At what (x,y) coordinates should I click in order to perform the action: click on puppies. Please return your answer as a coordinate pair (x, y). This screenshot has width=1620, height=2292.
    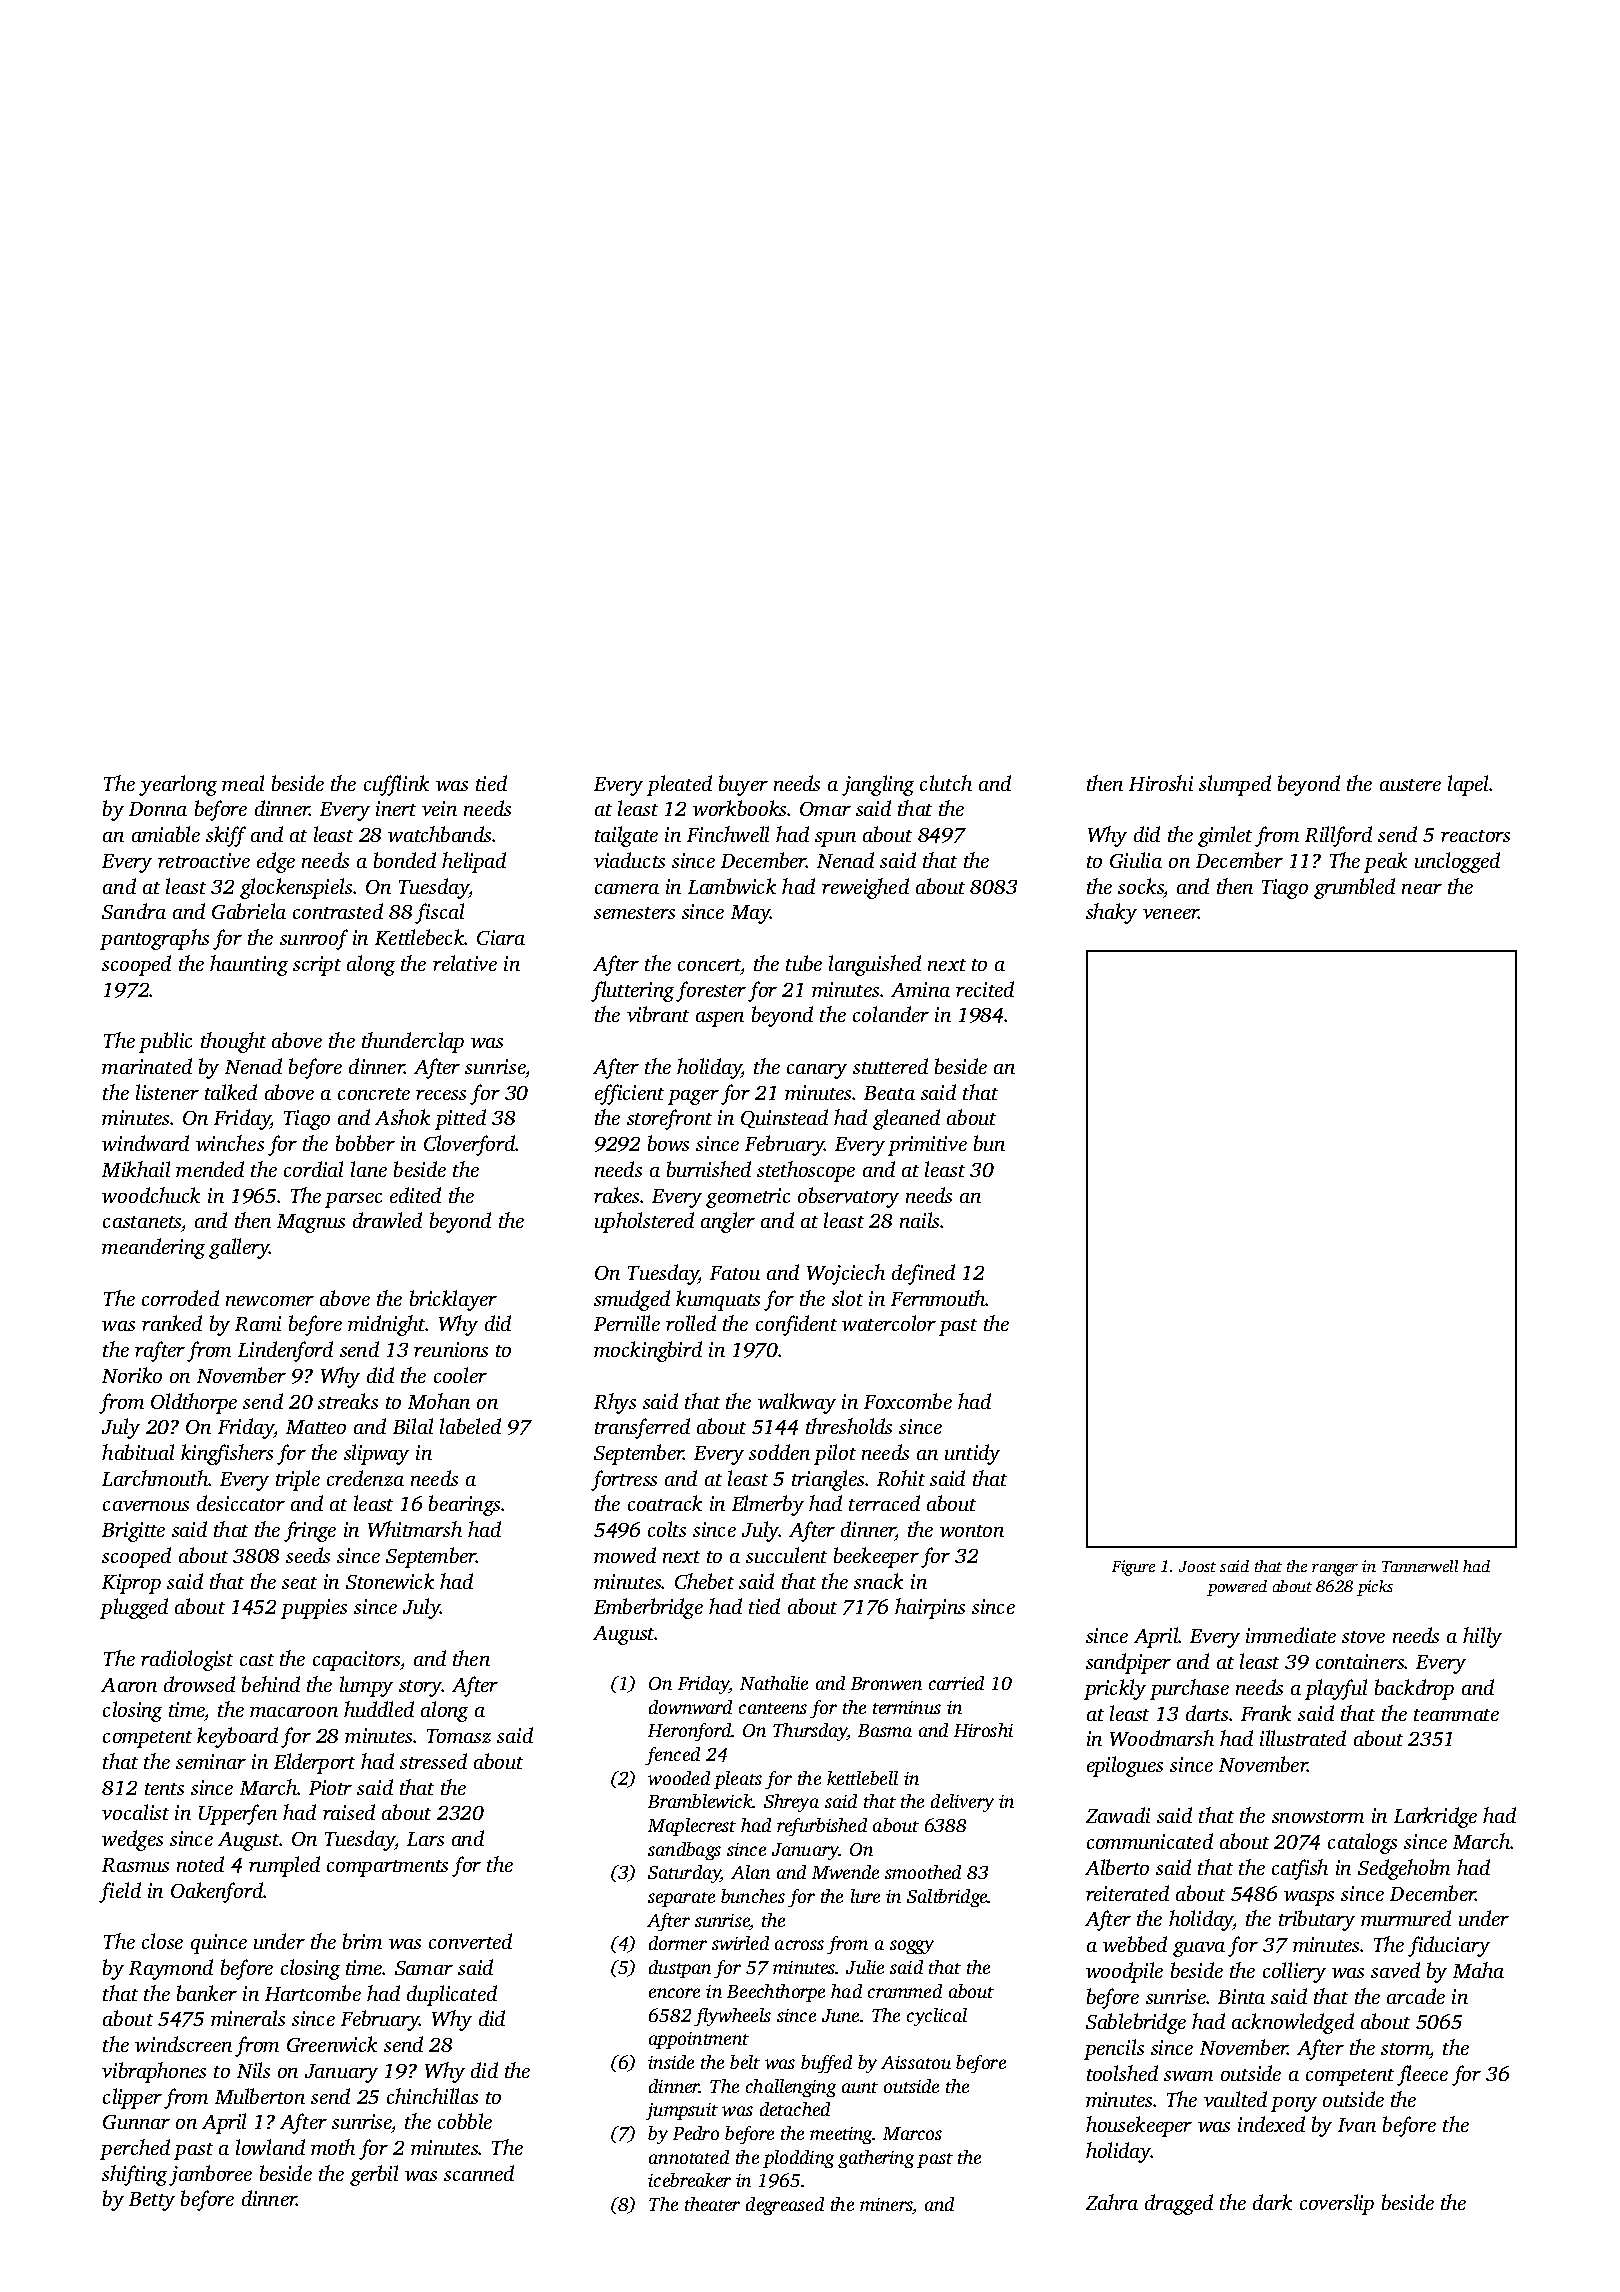
    Looking at the image, I should click on (314, 1609).
